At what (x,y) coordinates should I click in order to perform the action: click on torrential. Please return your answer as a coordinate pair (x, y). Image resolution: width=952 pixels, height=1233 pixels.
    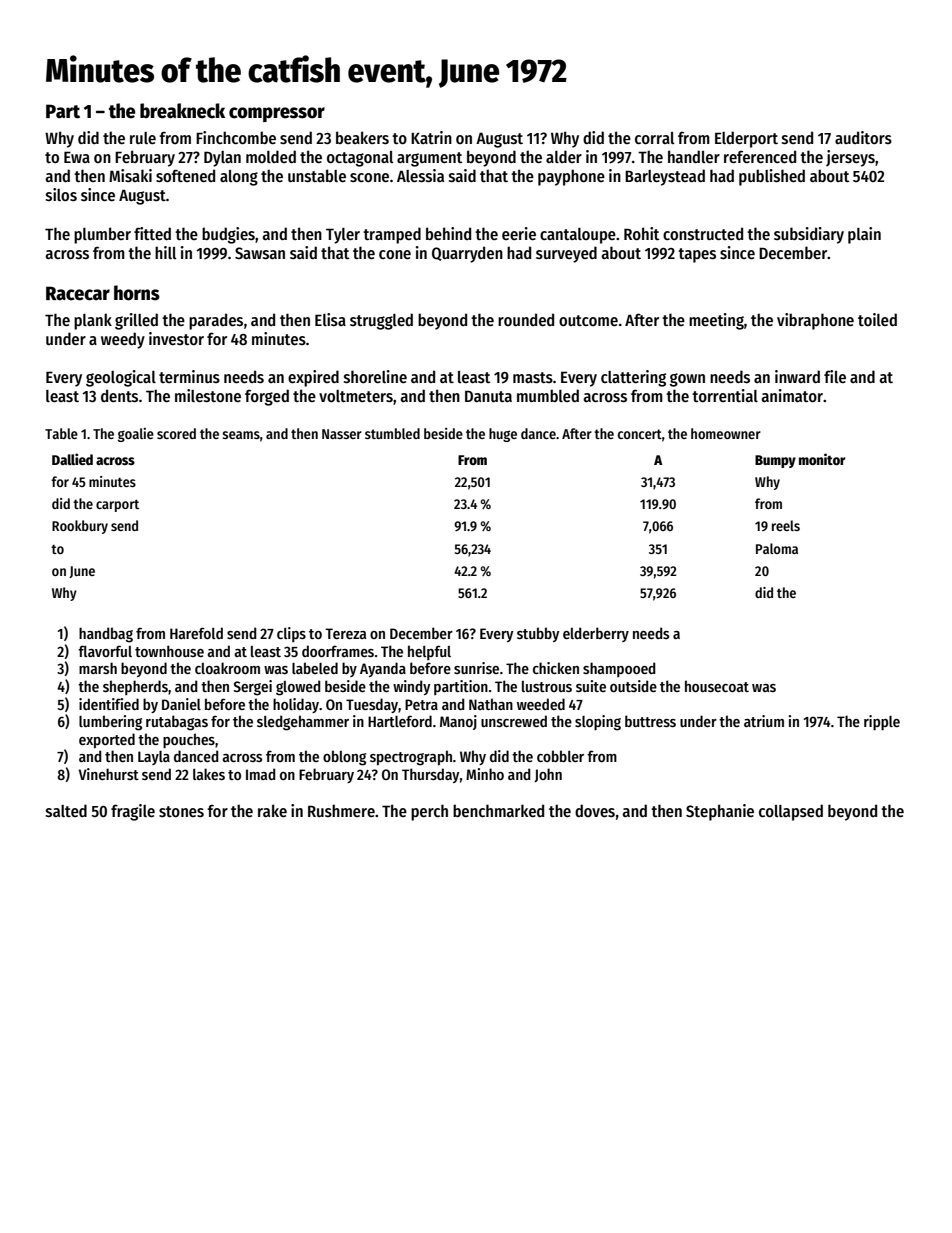
    Looking at the image, I should click on (725, 395).
